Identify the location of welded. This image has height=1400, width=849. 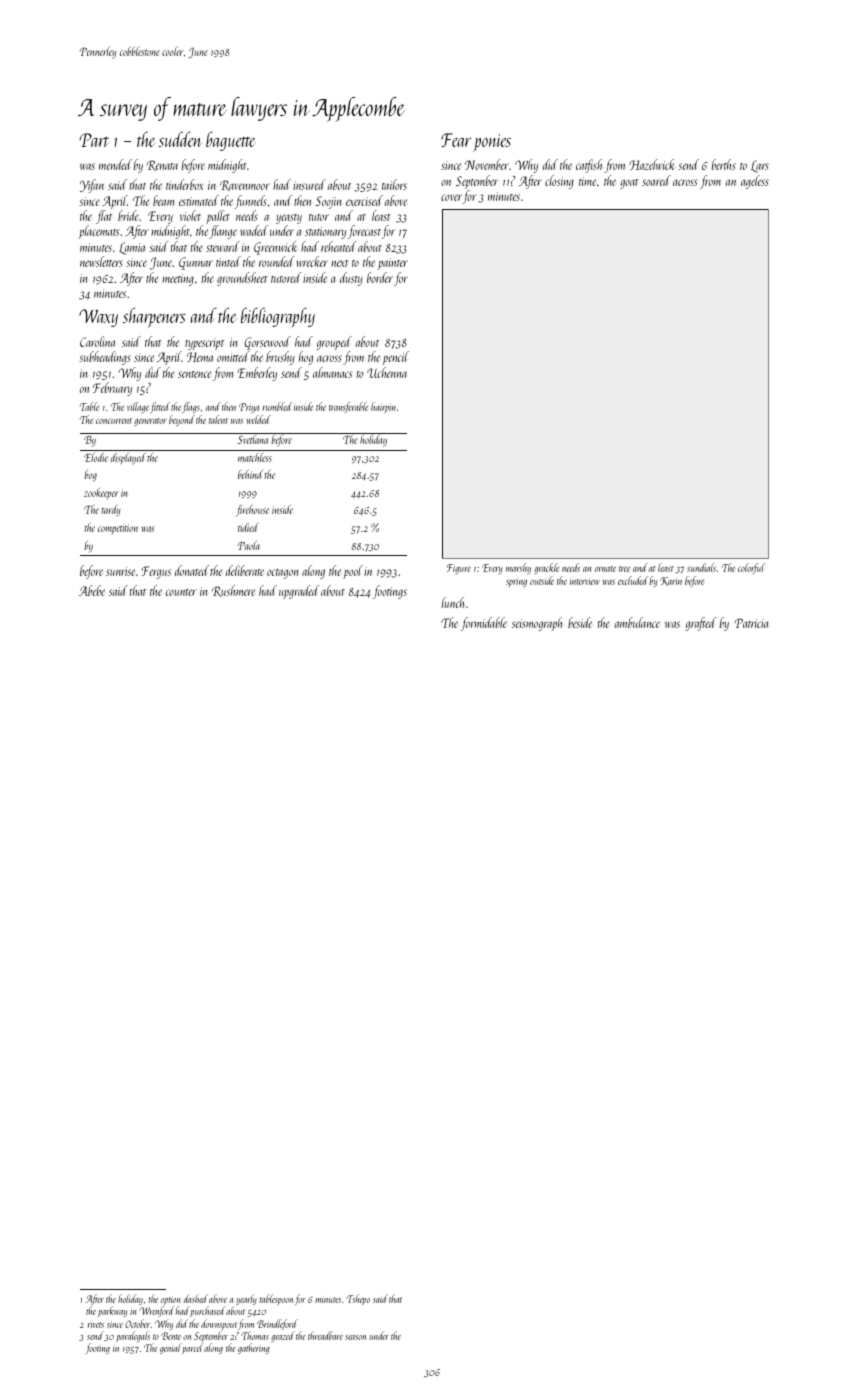
(258, 419).
